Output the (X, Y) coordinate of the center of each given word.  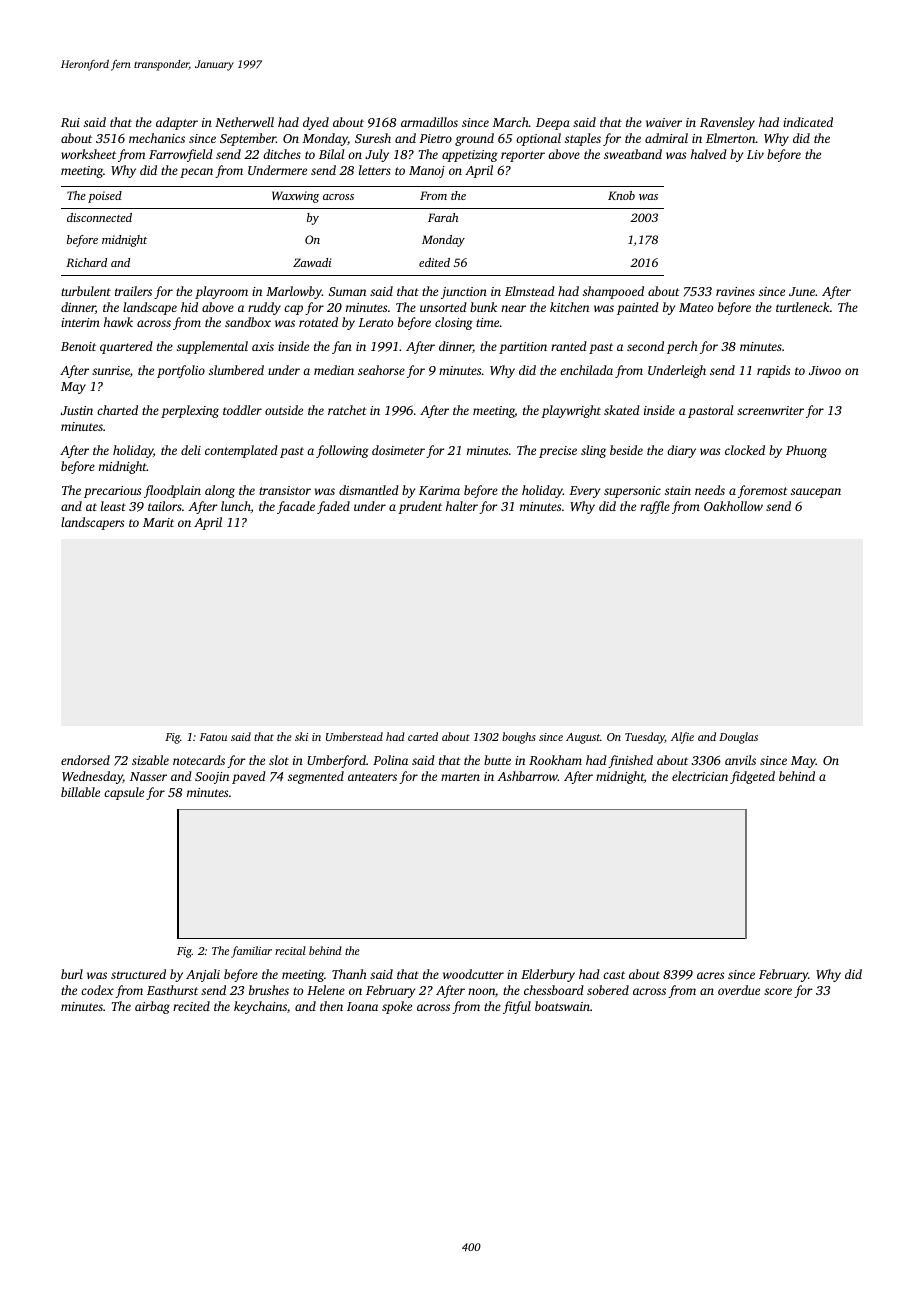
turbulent (86, 291)
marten (460, 777)
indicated (808, 122)
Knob (621, 195)
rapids (773, 371)
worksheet (88, 154)
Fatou (213, 737)
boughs (519, 738)
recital (290, 950)
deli (191, 450)
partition (523, 348)
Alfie (682, 738)
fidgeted (752, 777)
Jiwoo (825, 370)
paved (249, 777)
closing (454, 323)
